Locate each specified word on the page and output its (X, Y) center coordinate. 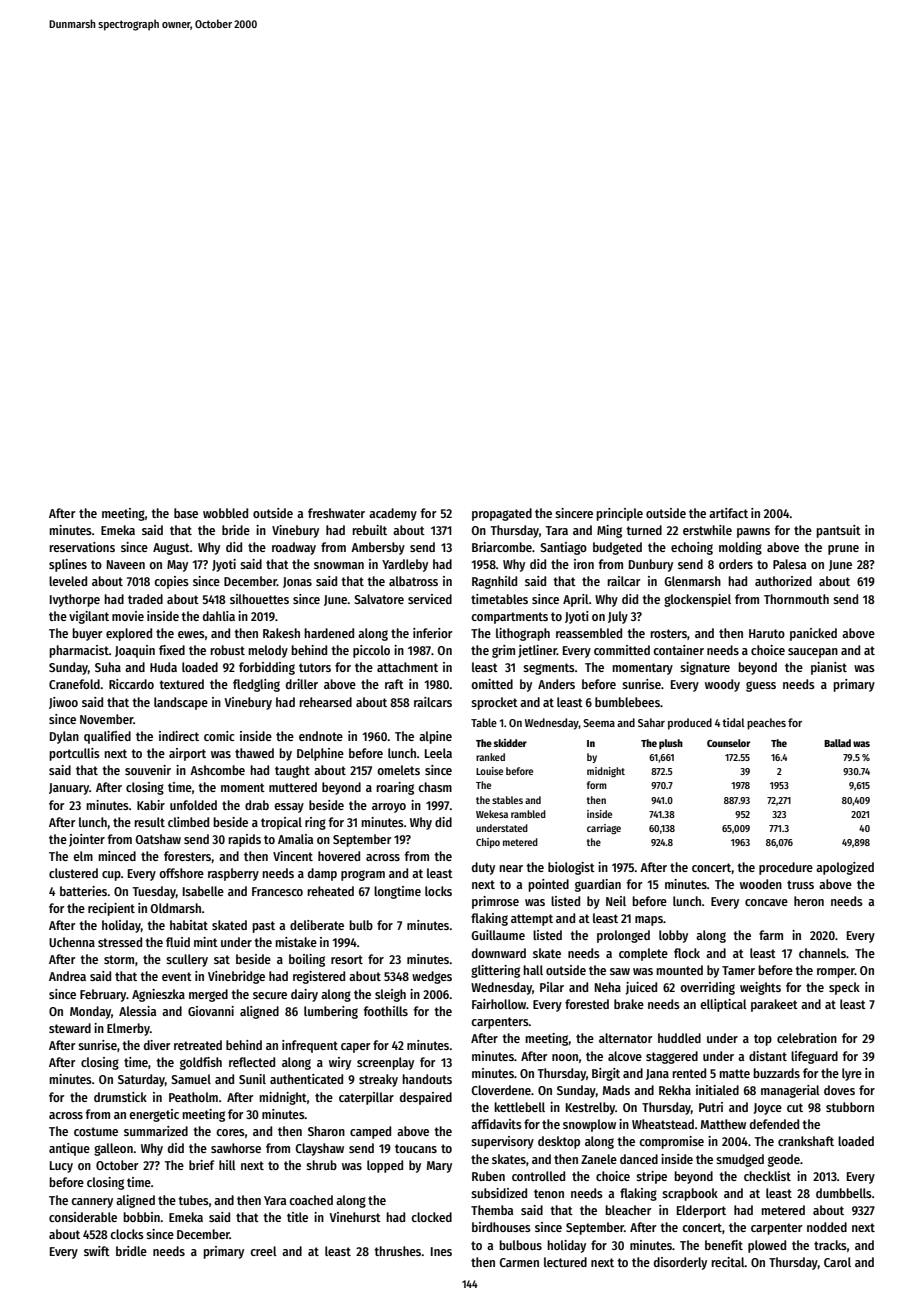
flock (687, 953)
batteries (83, 891)
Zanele (599, 1159)
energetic (154, 1115)
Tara (557, 530)
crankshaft (806, 1141)
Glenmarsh (692, 581)
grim (503, 651)
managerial (790, 1091)
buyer (87, 634)
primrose (495, 902)
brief (202, 1165)
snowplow (589, 1125)
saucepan (813, 653)
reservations (82, 547)
